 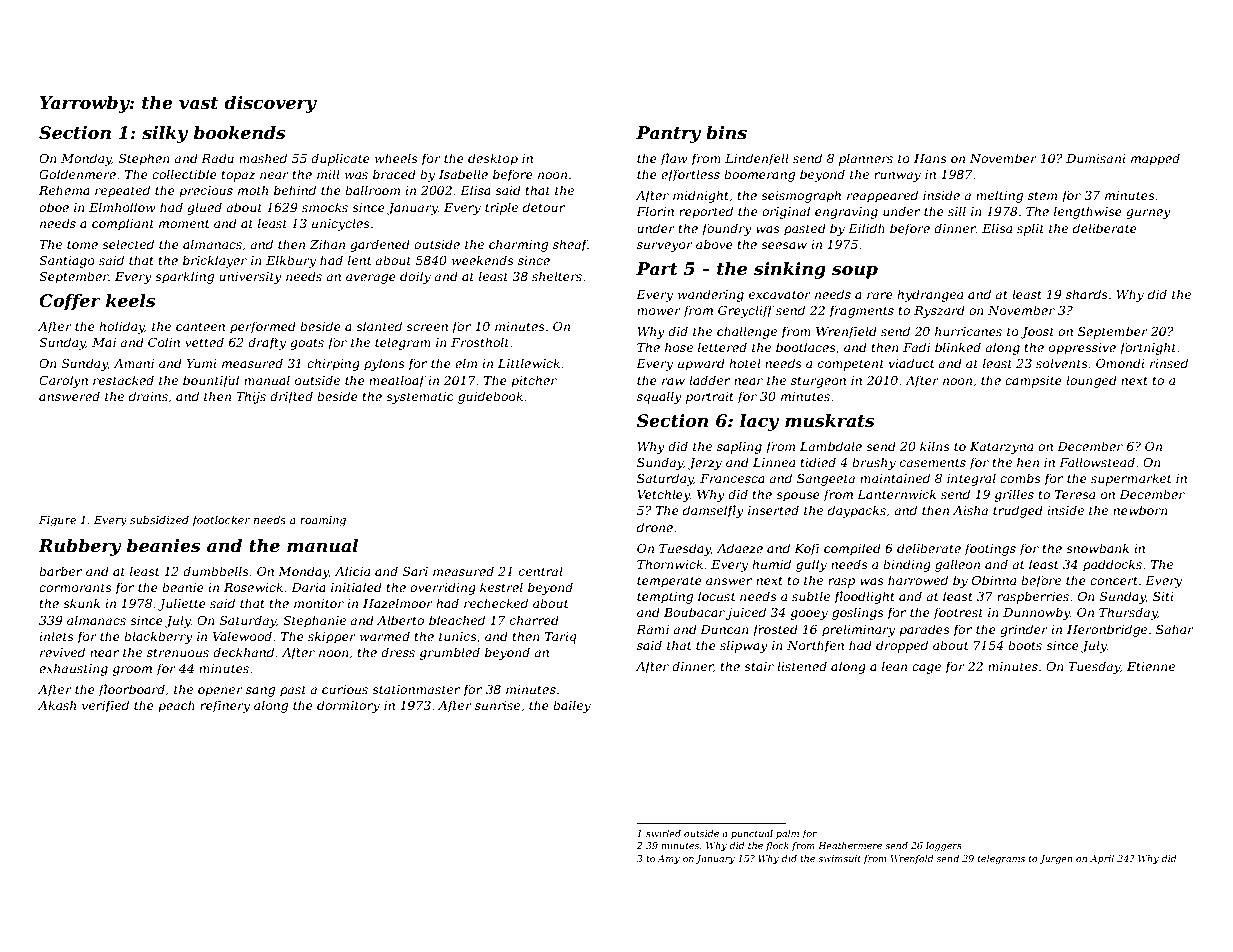 What do you see at coordinates (240, 133) in the page?
I see `bookends` at bounding box center [240, 133].
